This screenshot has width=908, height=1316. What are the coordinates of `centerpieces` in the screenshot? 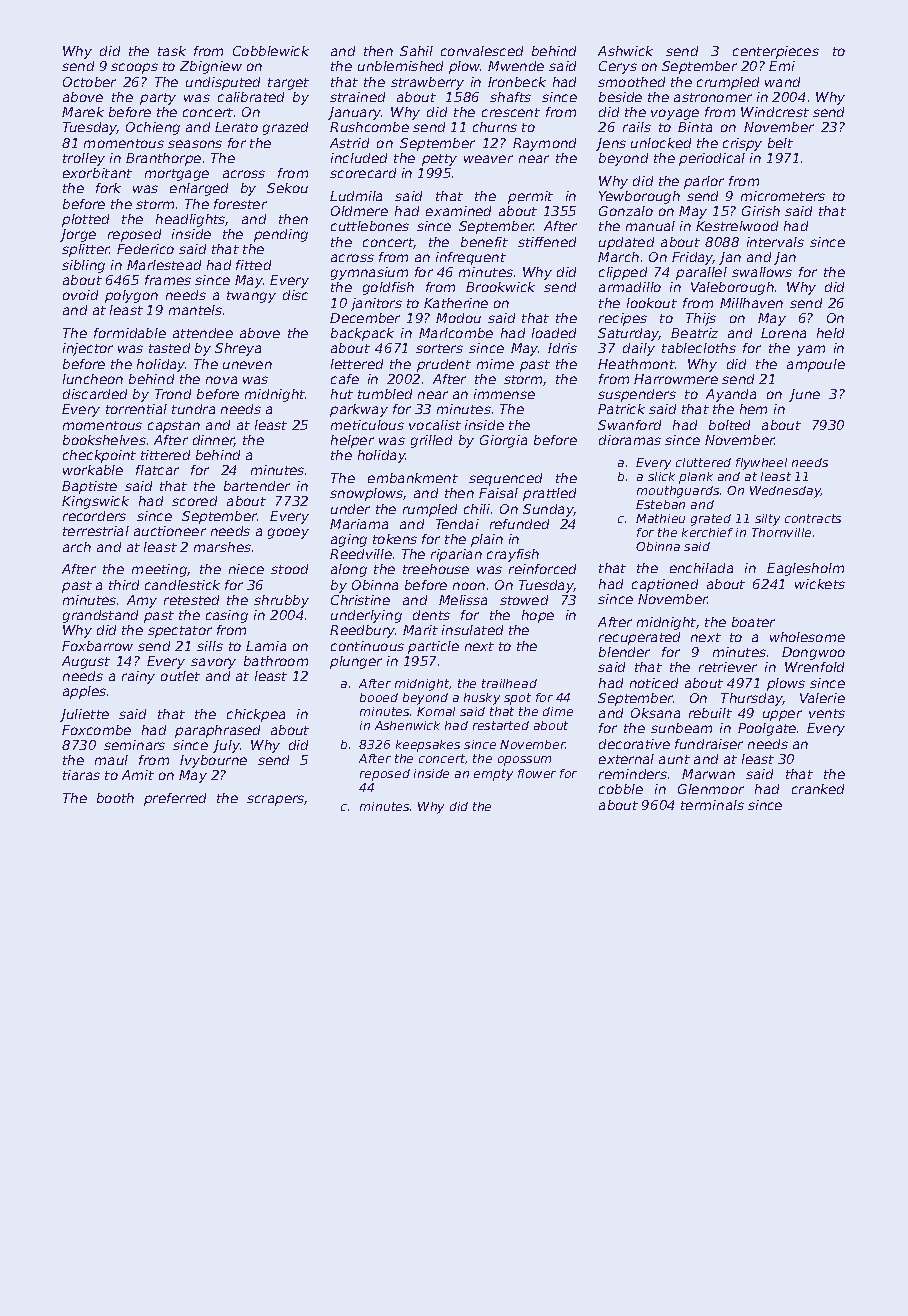 It's located at (776, 52).
